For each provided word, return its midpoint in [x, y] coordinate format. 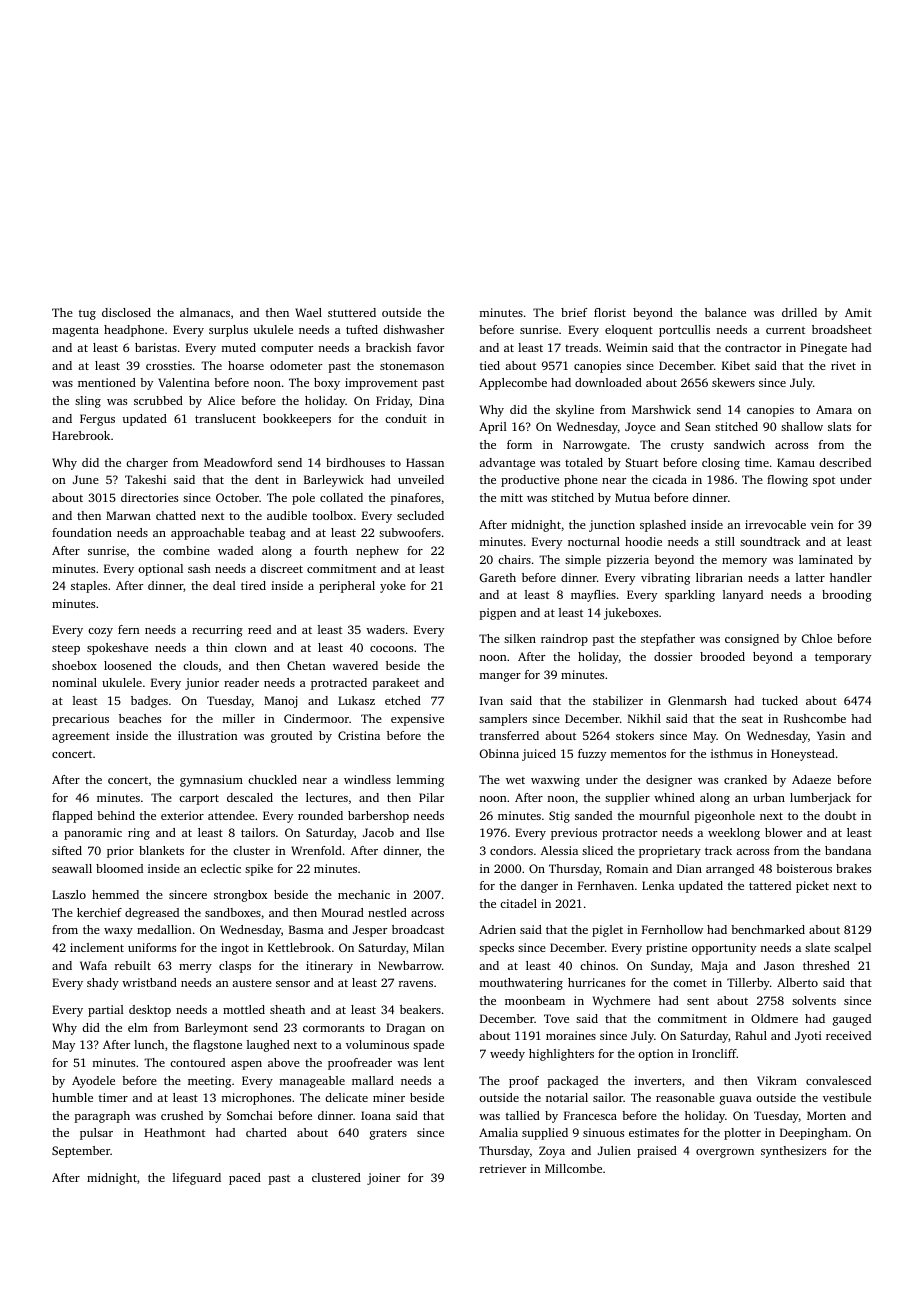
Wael [308, 312]
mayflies [593, 596]
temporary [843, 658]
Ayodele [93, 1082]
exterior [182, 815]
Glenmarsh [697, 700]
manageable [312, 1082]
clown [251, 647]
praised [657, 1152]
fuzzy [592, 755]
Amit [858, 312]
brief [574, 312]
